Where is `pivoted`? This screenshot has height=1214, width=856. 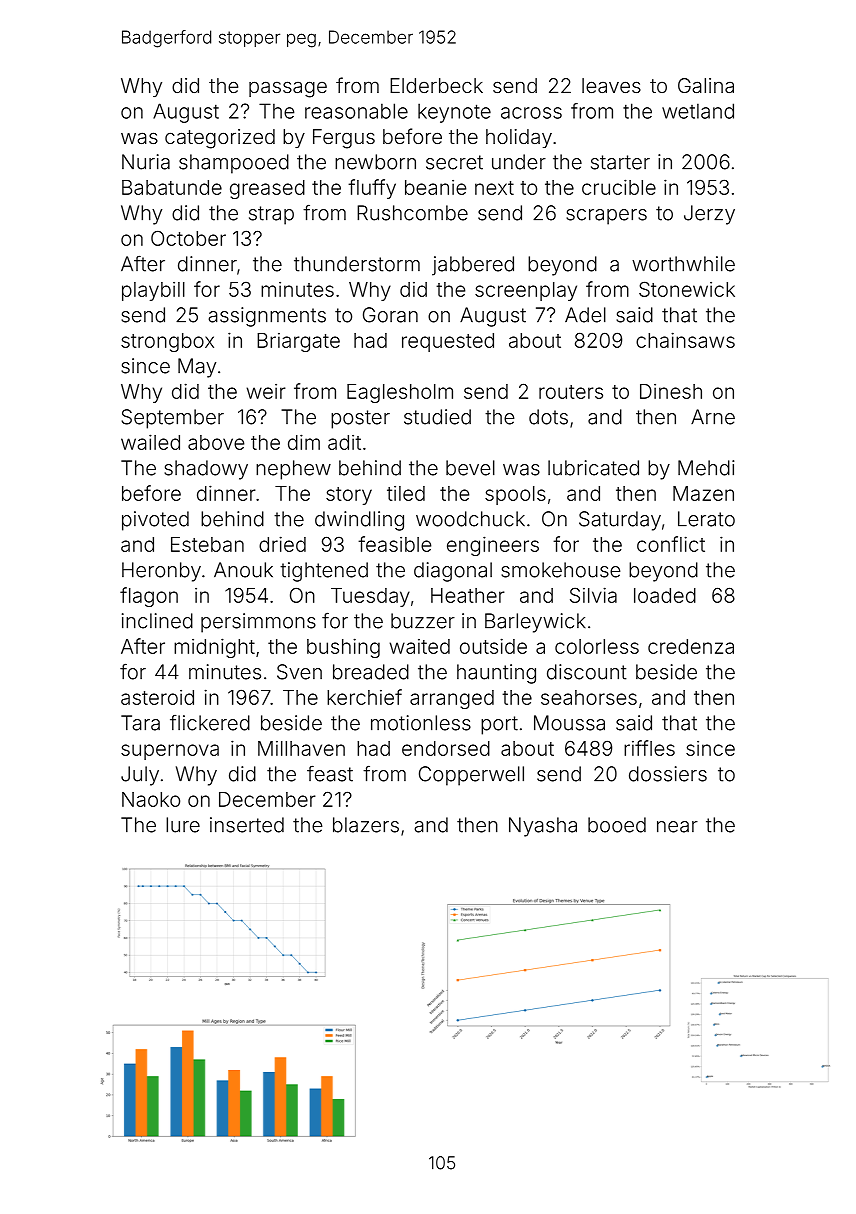 pivoted is located at coordinates (155, 521).
